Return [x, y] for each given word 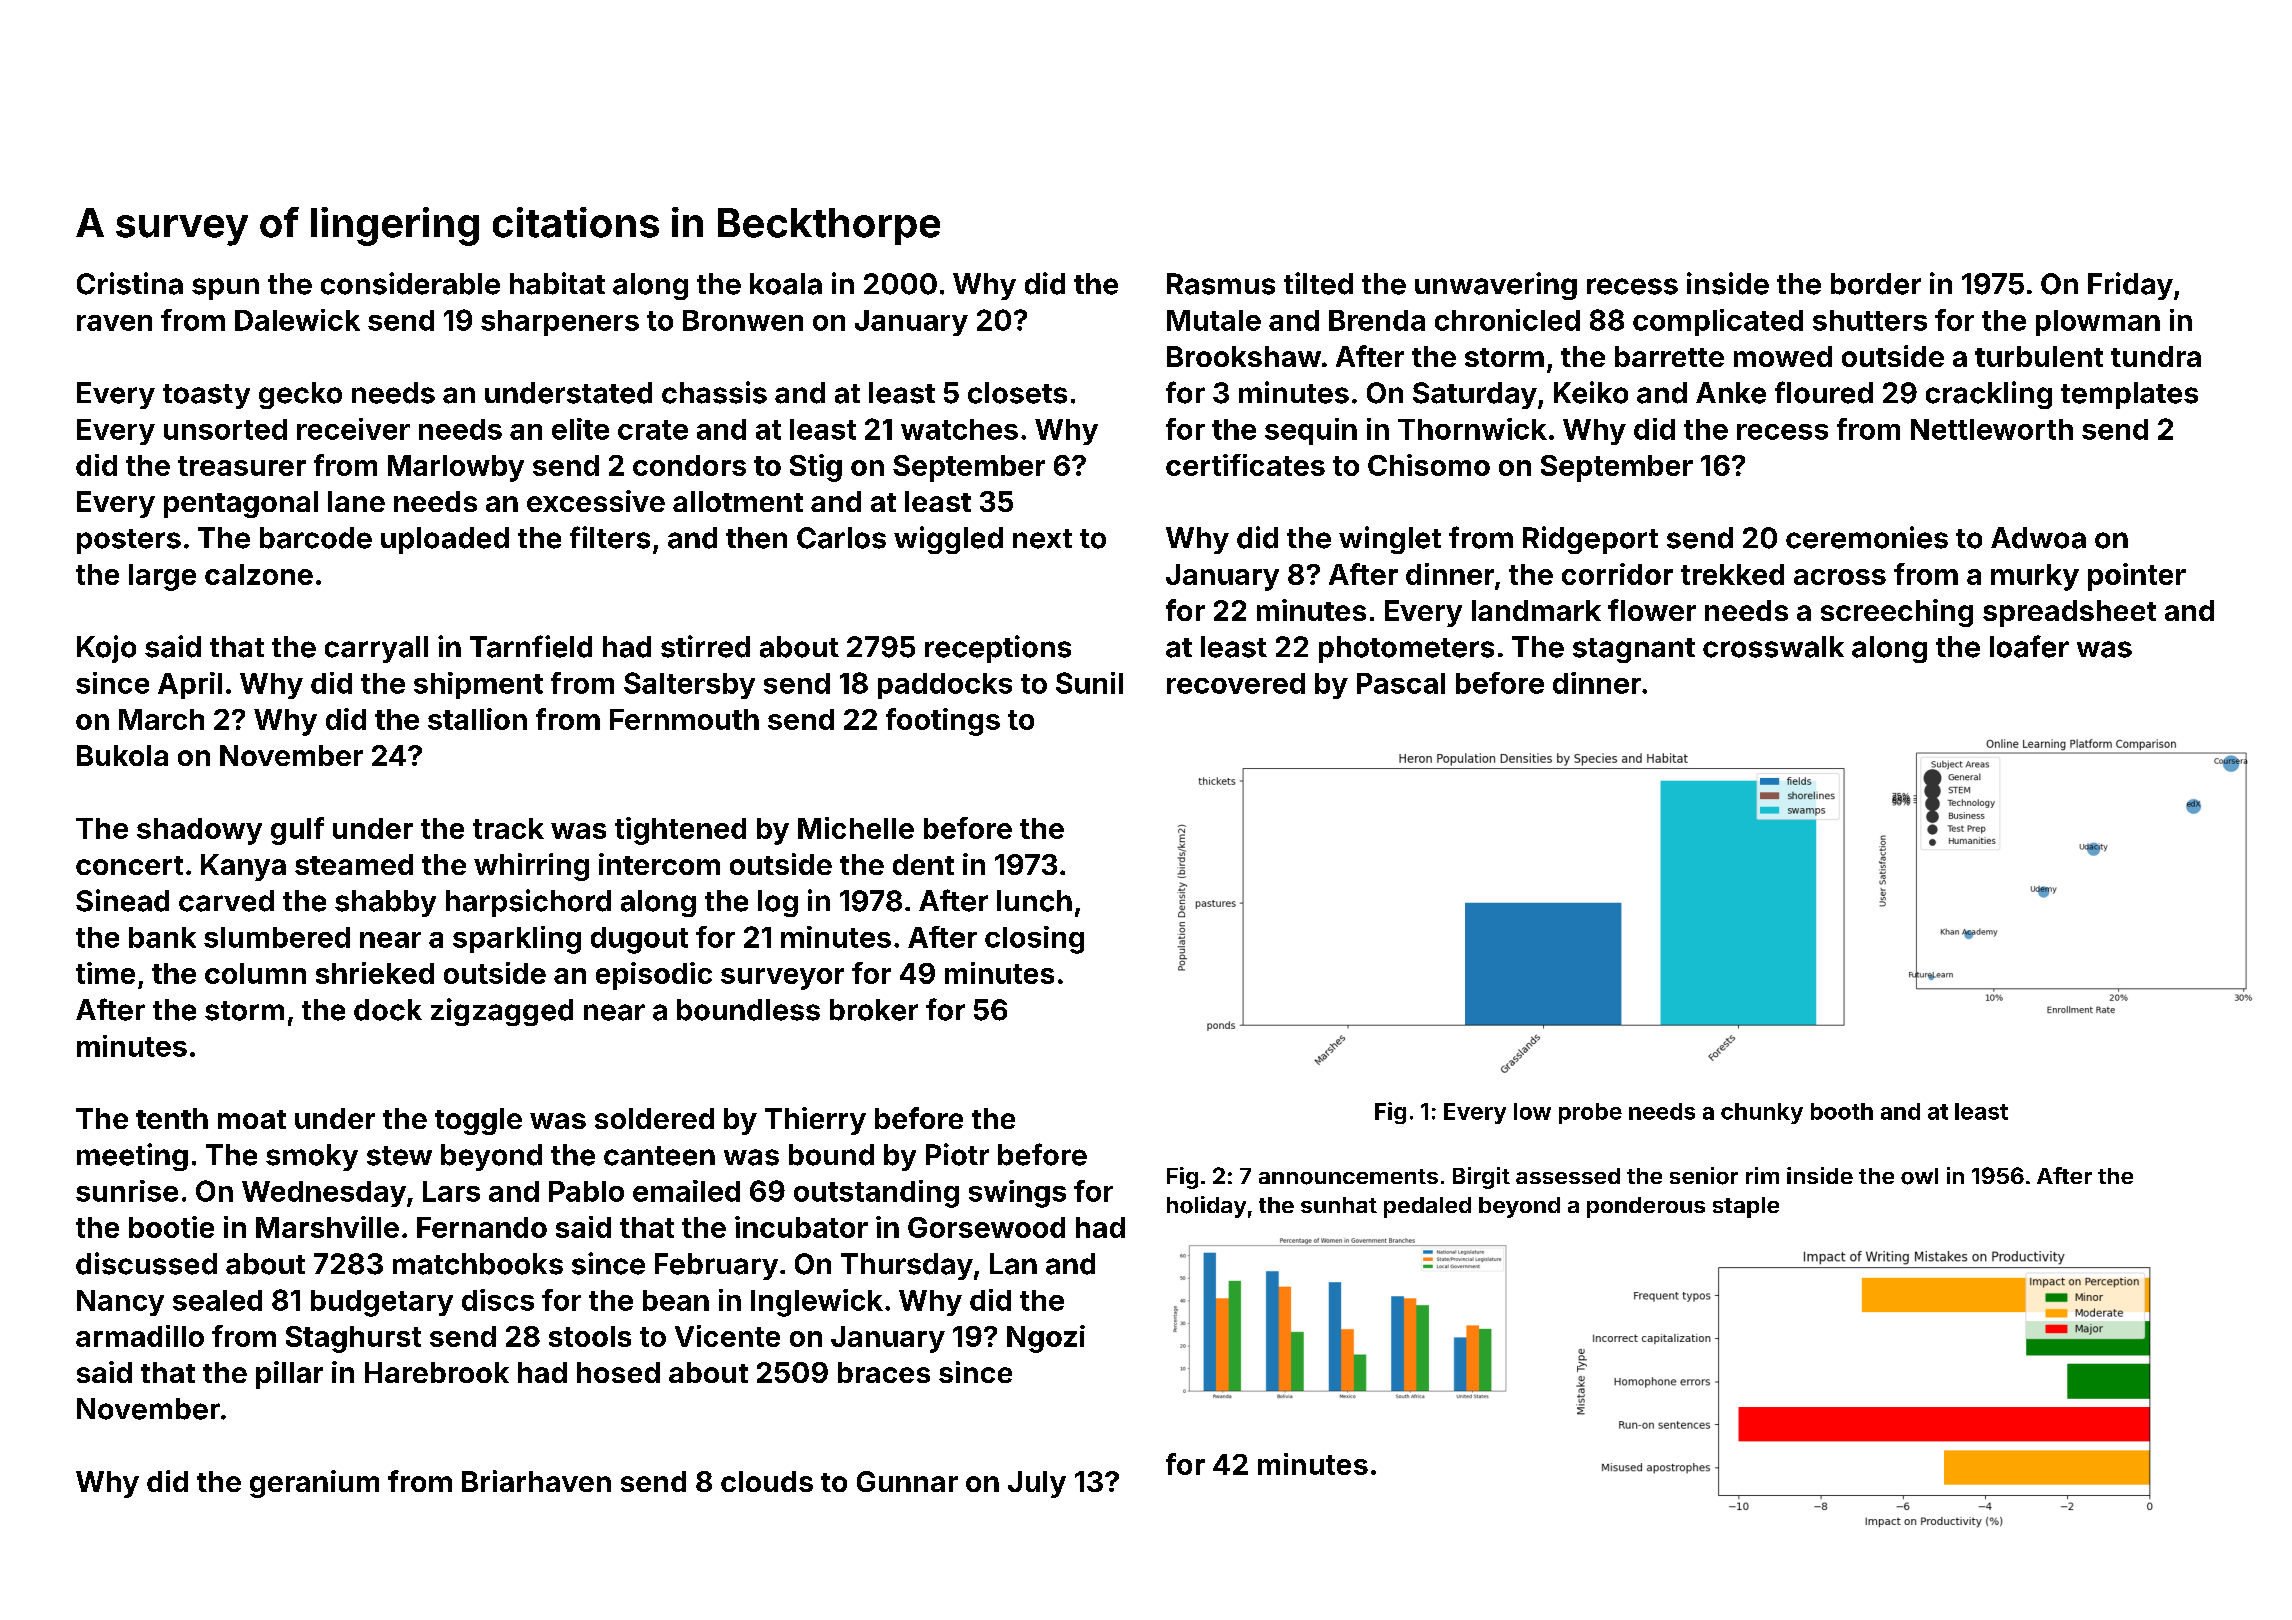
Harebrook [437, 1372]
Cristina [130, 283]
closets [1017, 393]
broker [874, 1010]
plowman [2098, 323]
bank [162, 937]
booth [1842, 1111]
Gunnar [907, 1481]
